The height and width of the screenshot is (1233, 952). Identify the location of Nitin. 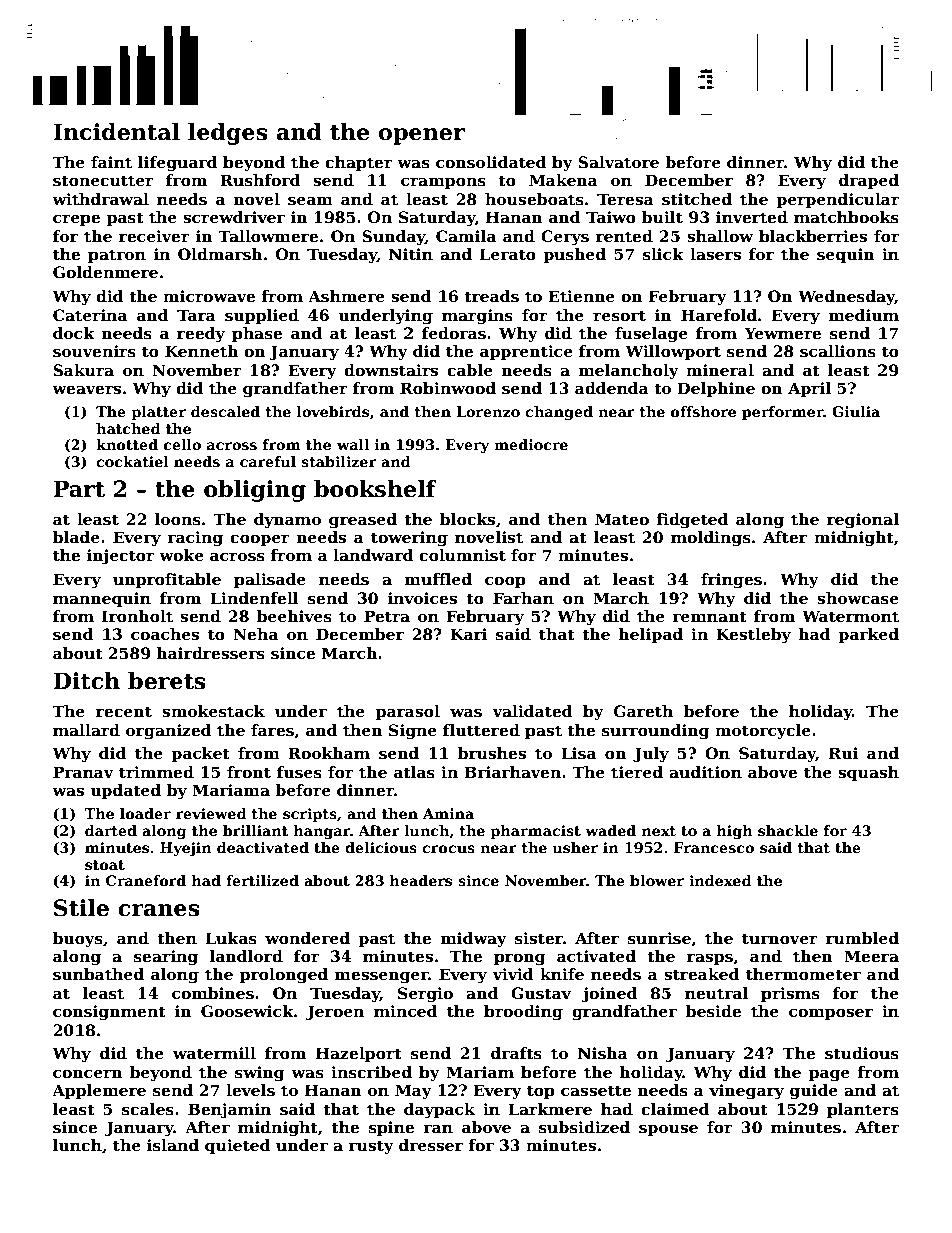
(411, 254).
